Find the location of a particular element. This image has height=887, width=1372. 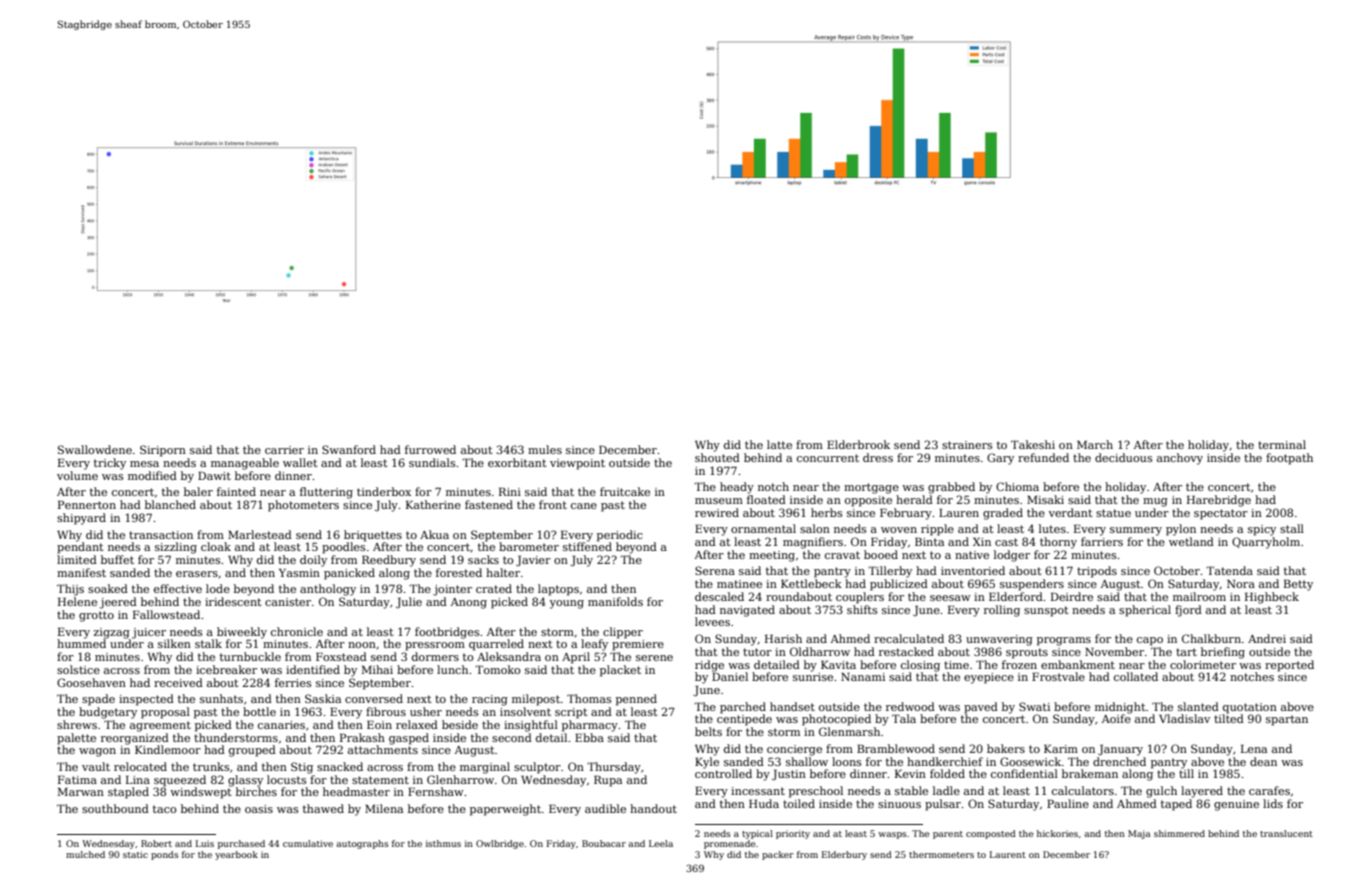

Quarryholm is located at coordinates (1266, 543).
